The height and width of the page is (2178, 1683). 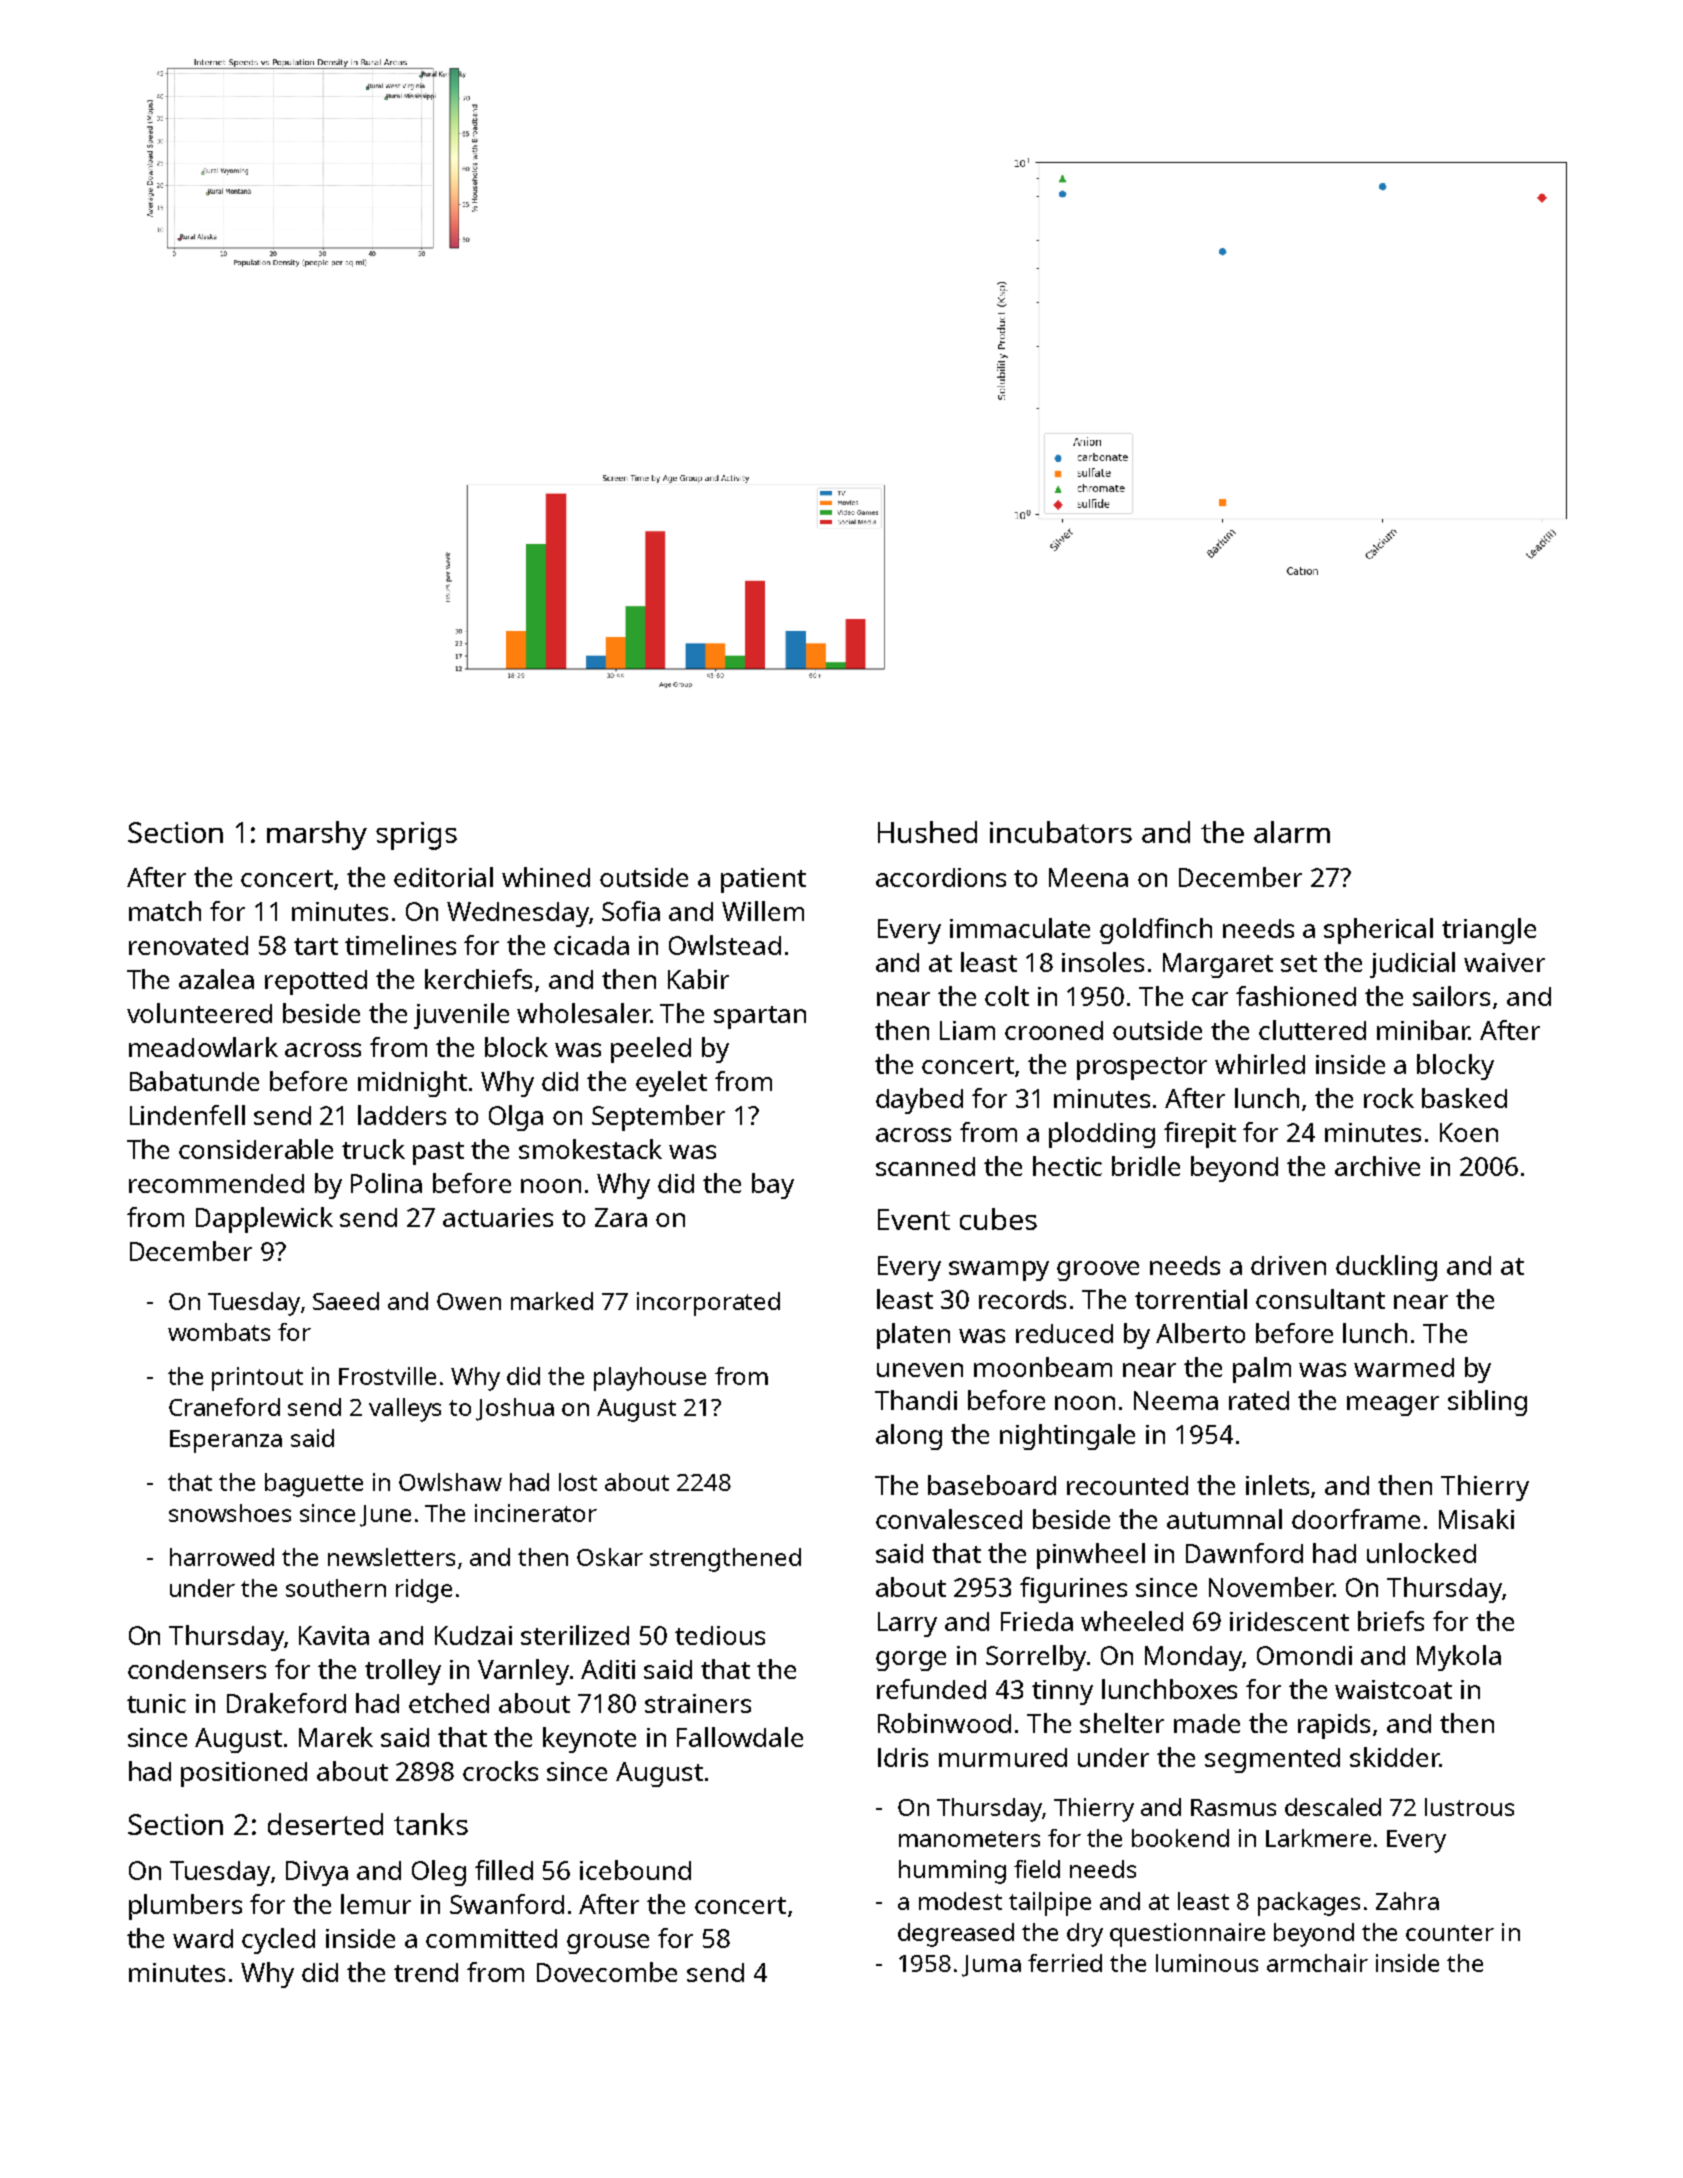 I want to click on alarm, so click(x=1292, y=832).
